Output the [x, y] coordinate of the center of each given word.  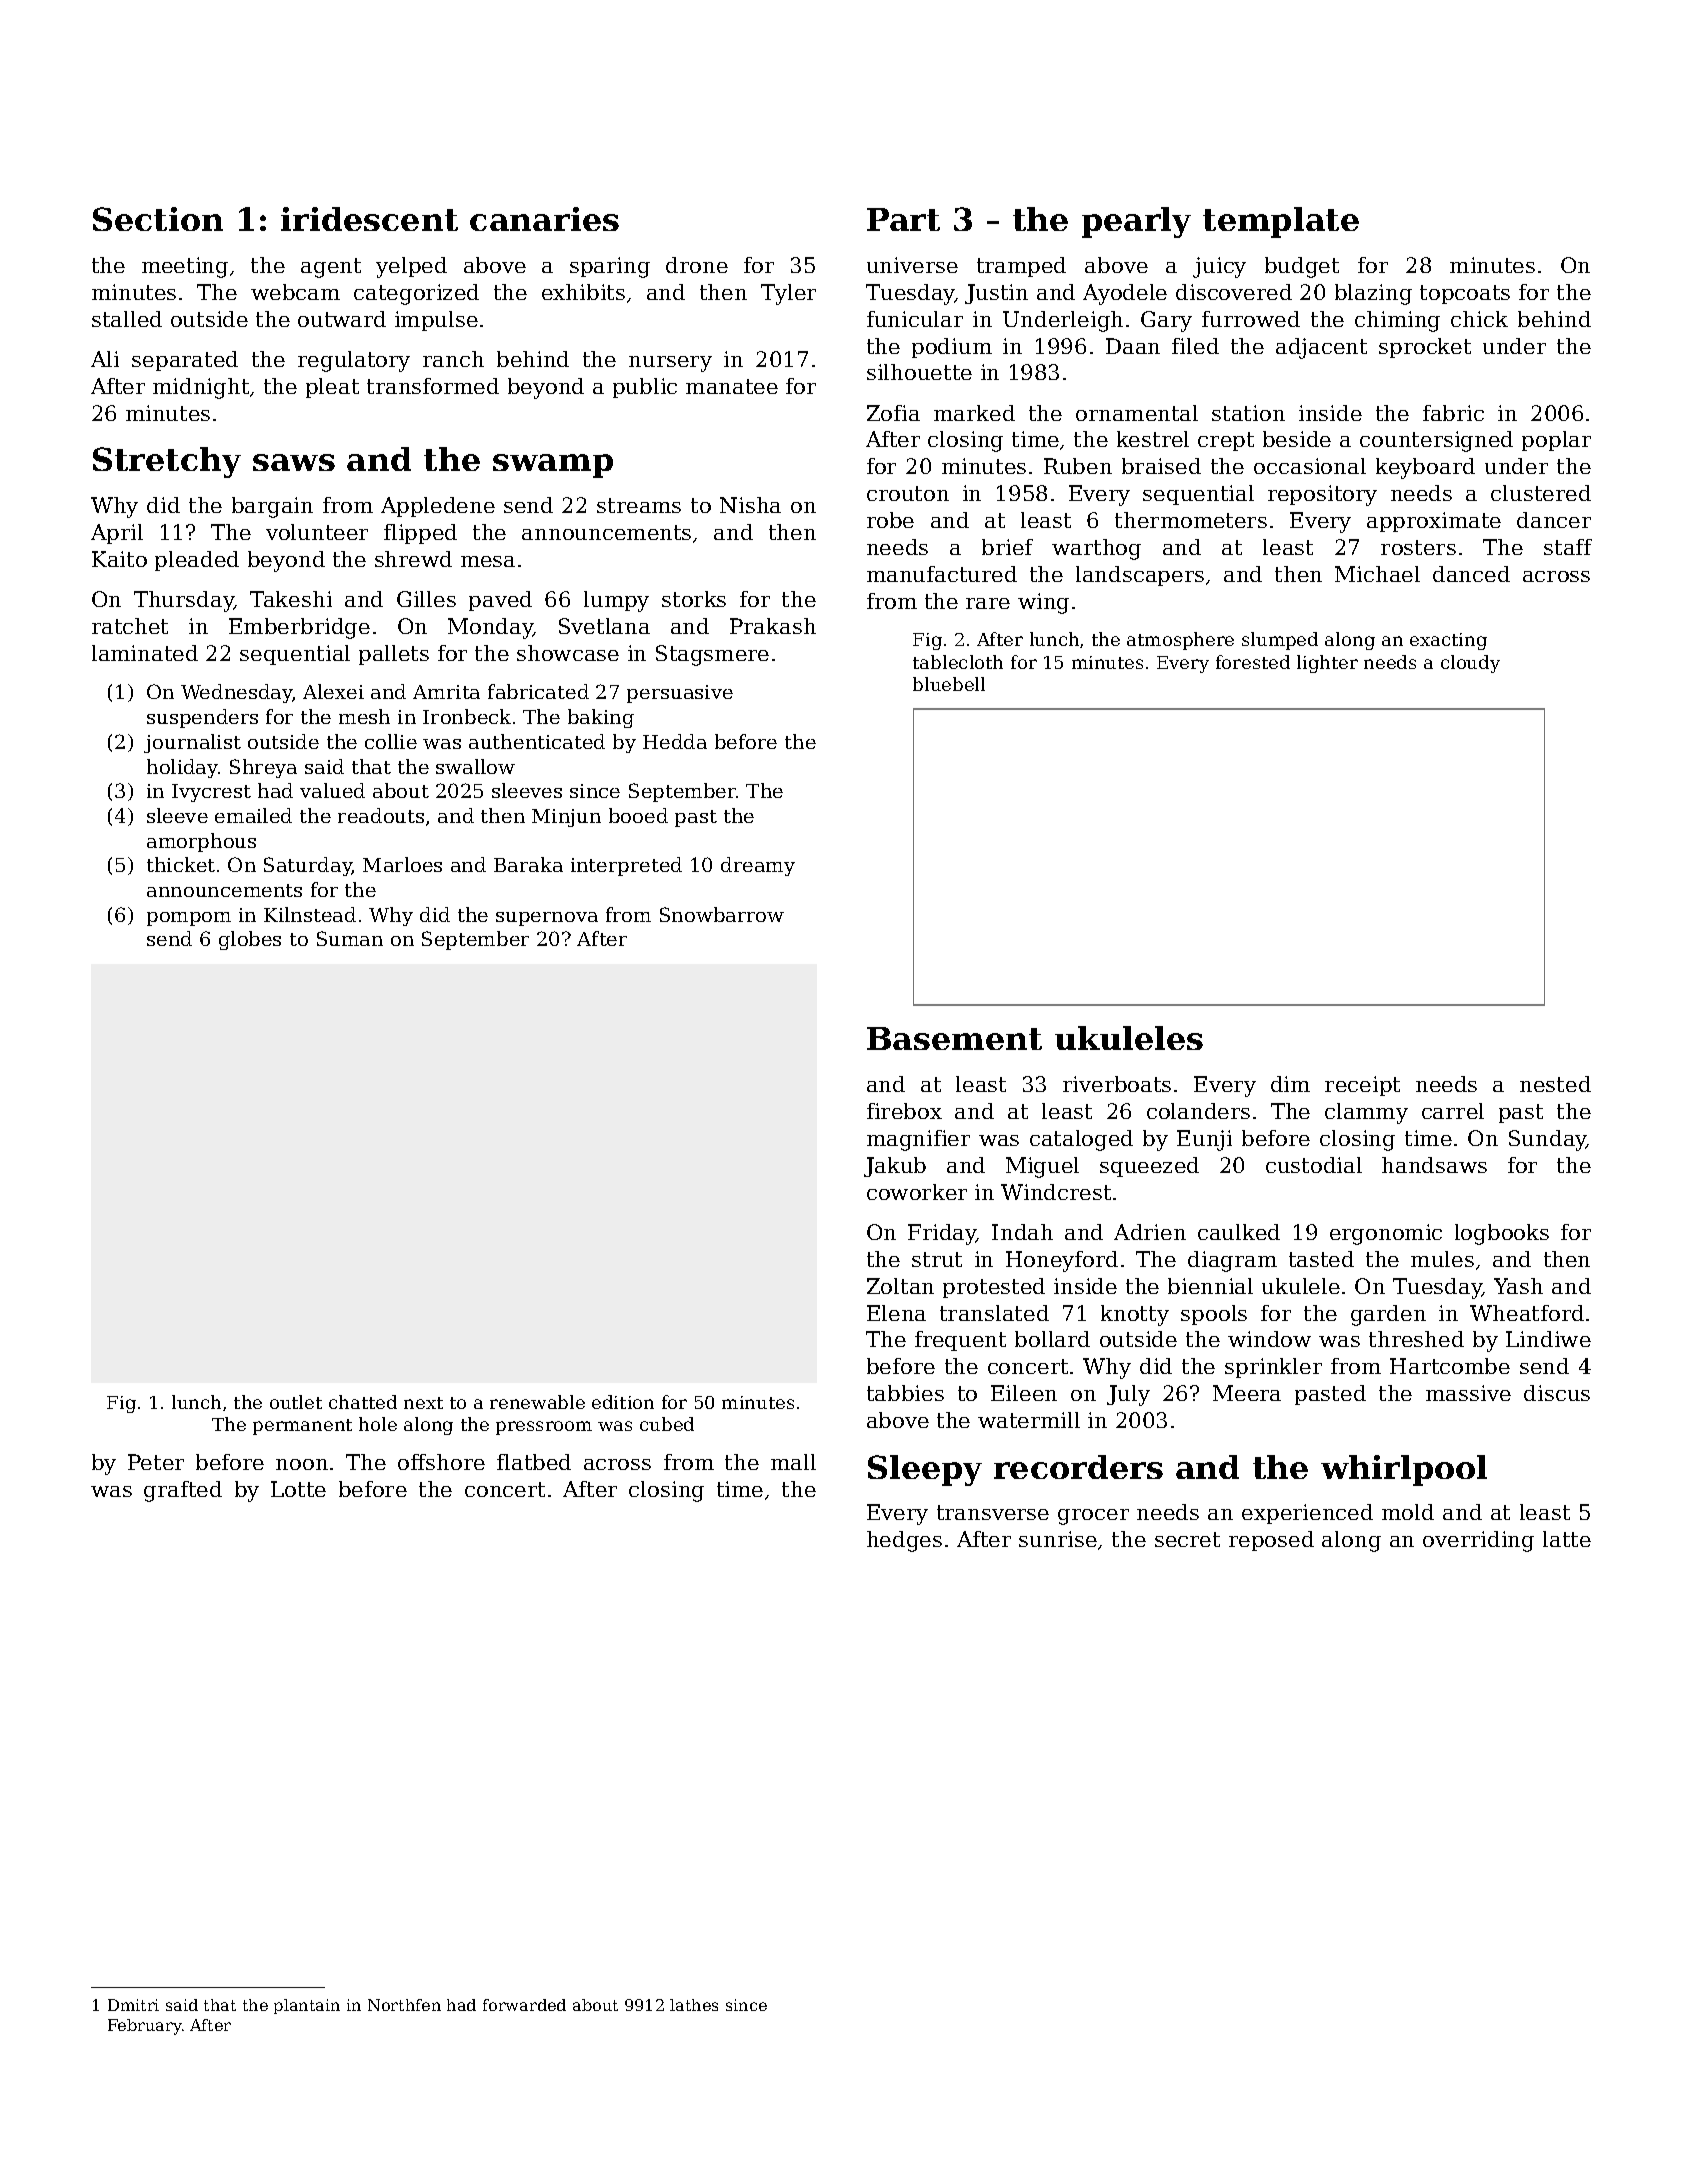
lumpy [616, 601]
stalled [127, 319]
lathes [694, 2005]
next [423, 1403]
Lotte [298, 1489]
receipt [1362, 1086]
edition [623, 1402]
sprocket [1425, 348]
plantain [307, 2006]
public [645, 388]
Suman [350, 938]
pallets [394, 655]
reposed [1271, 1541]
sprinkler [1273, 1368]
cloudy [1470, 664]
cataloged [1081, 1140]
